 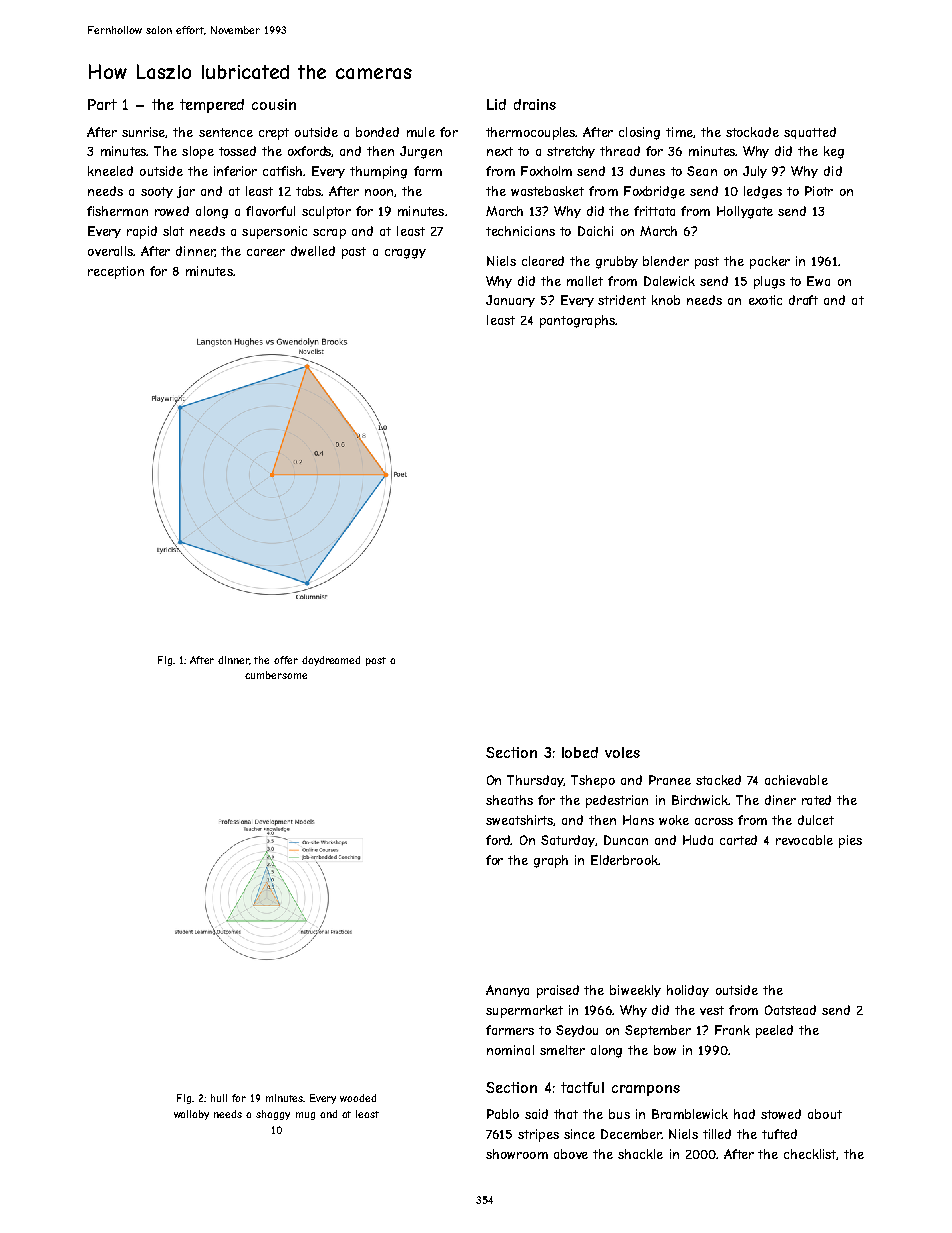 I want to click on offer, so click(x=286, y=660).
